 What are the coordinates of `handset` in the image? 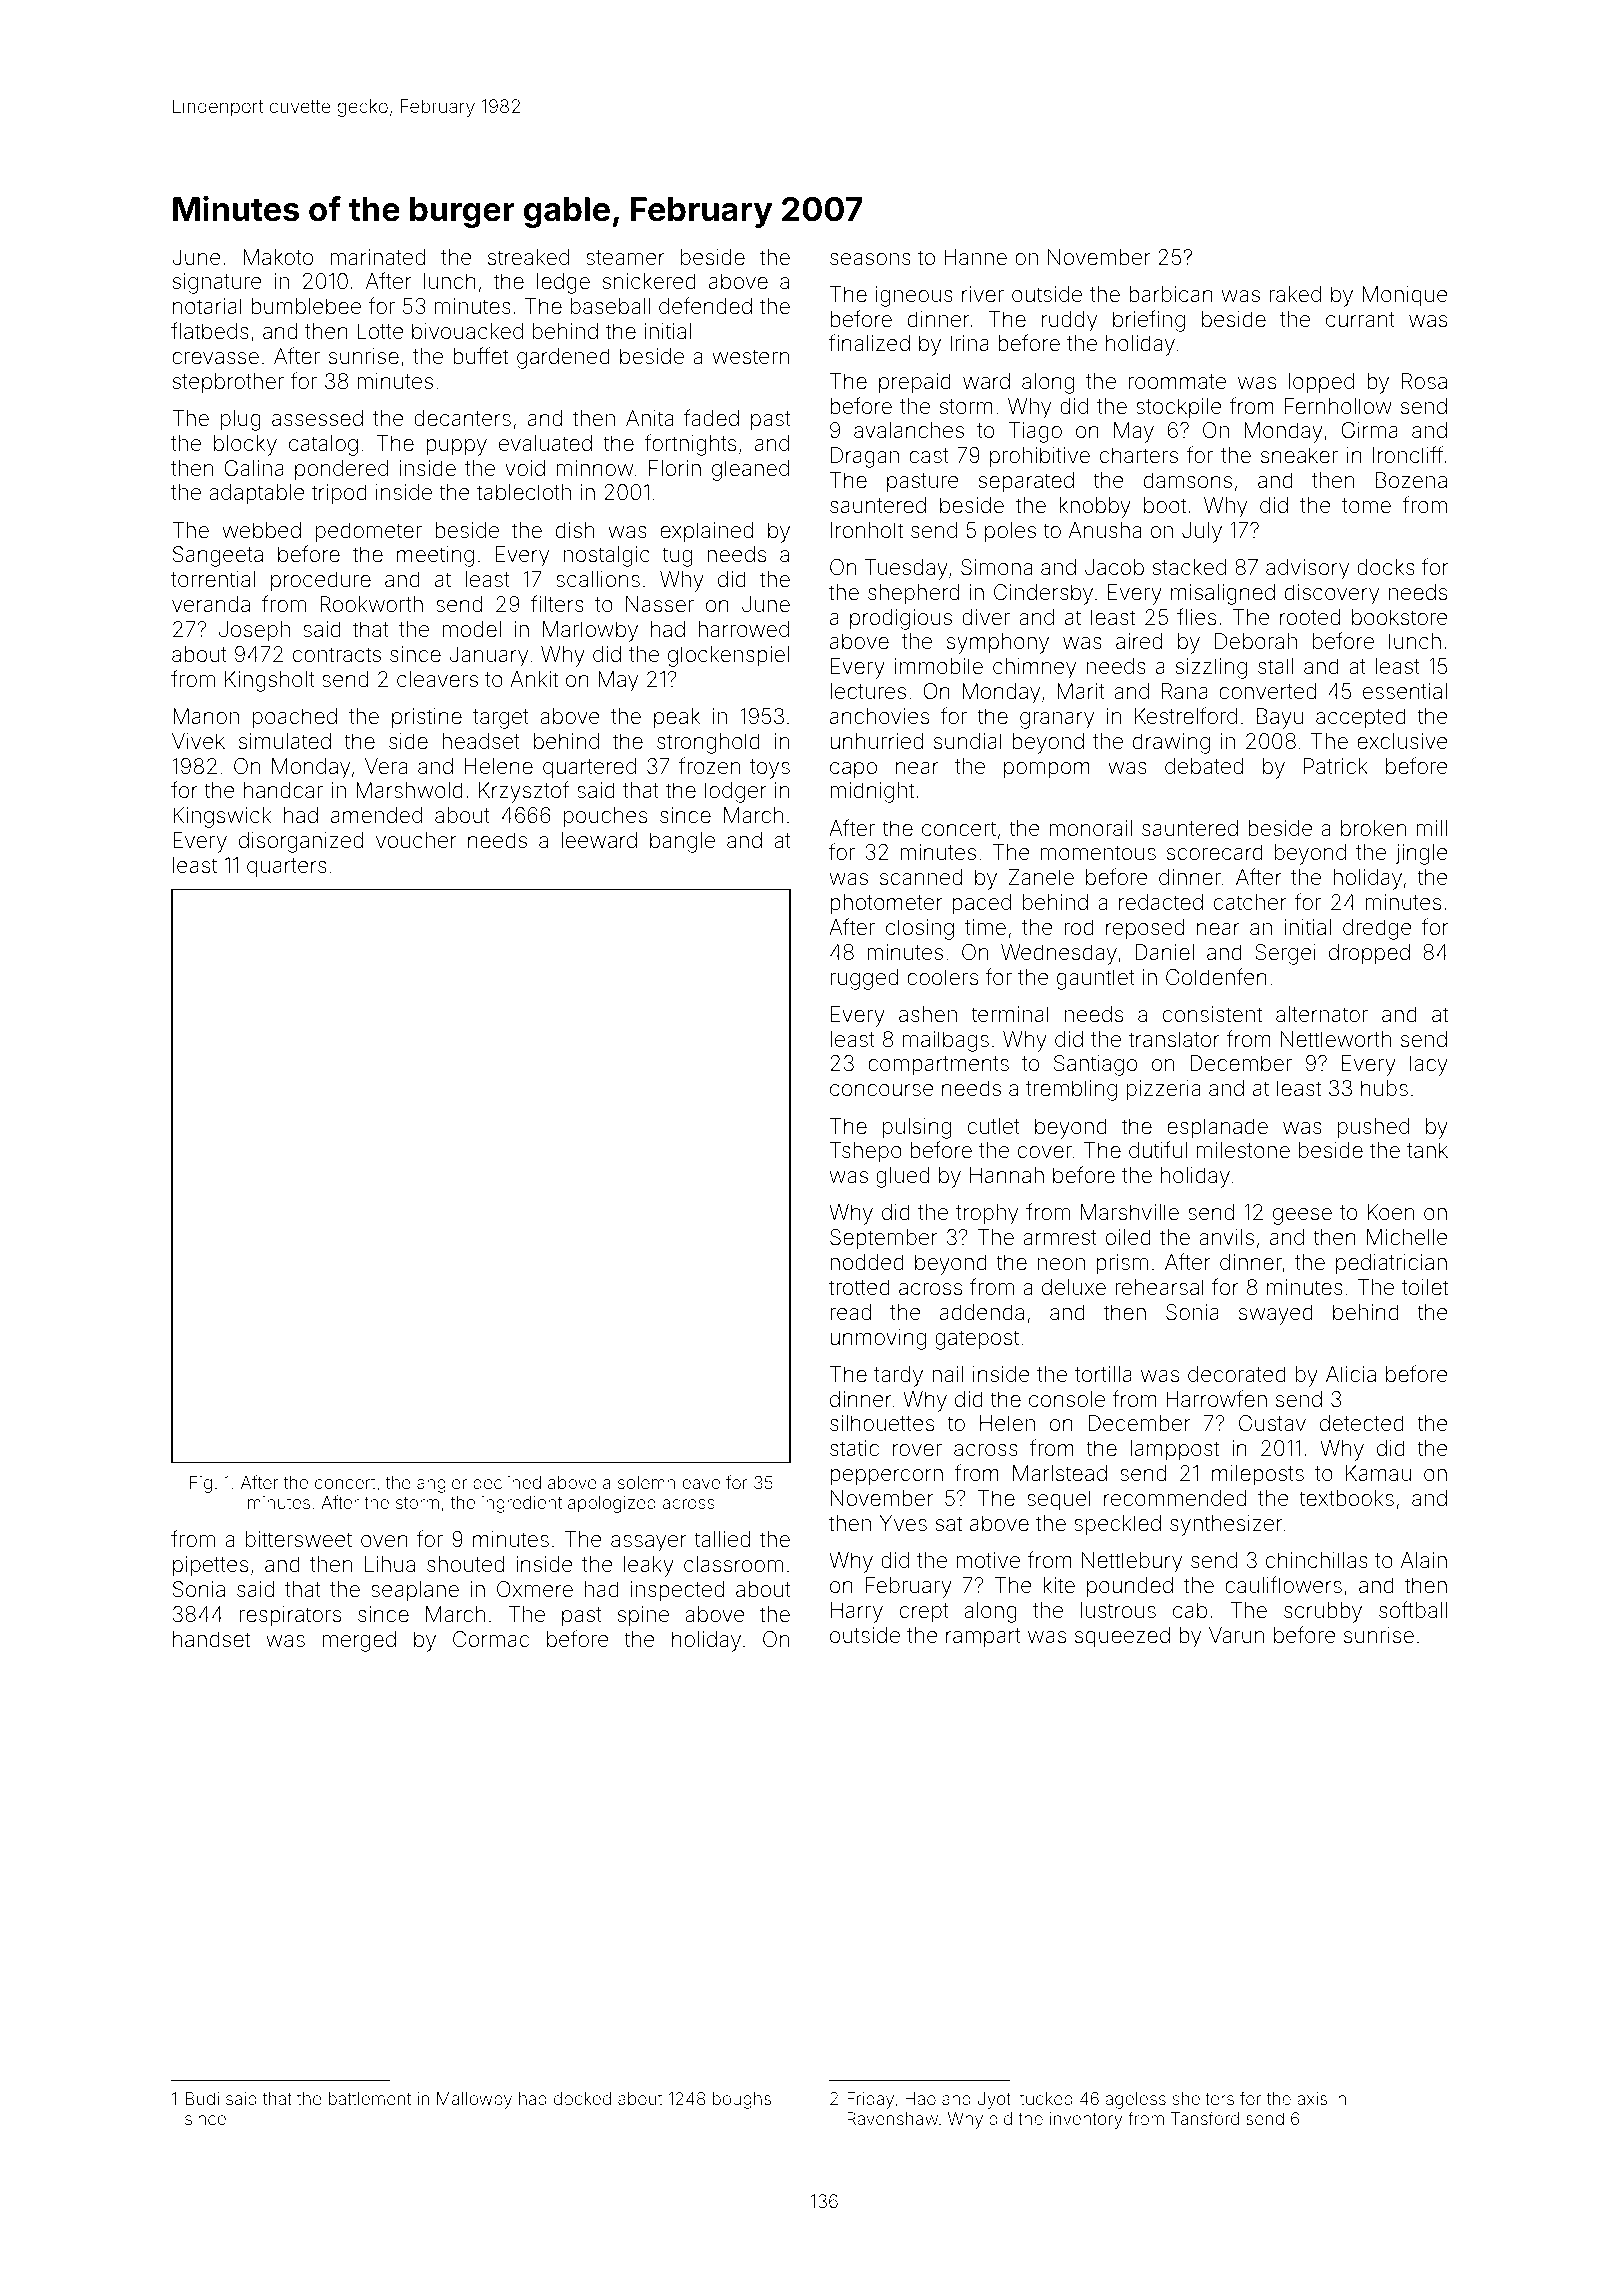 It's located at (211, 1639).
